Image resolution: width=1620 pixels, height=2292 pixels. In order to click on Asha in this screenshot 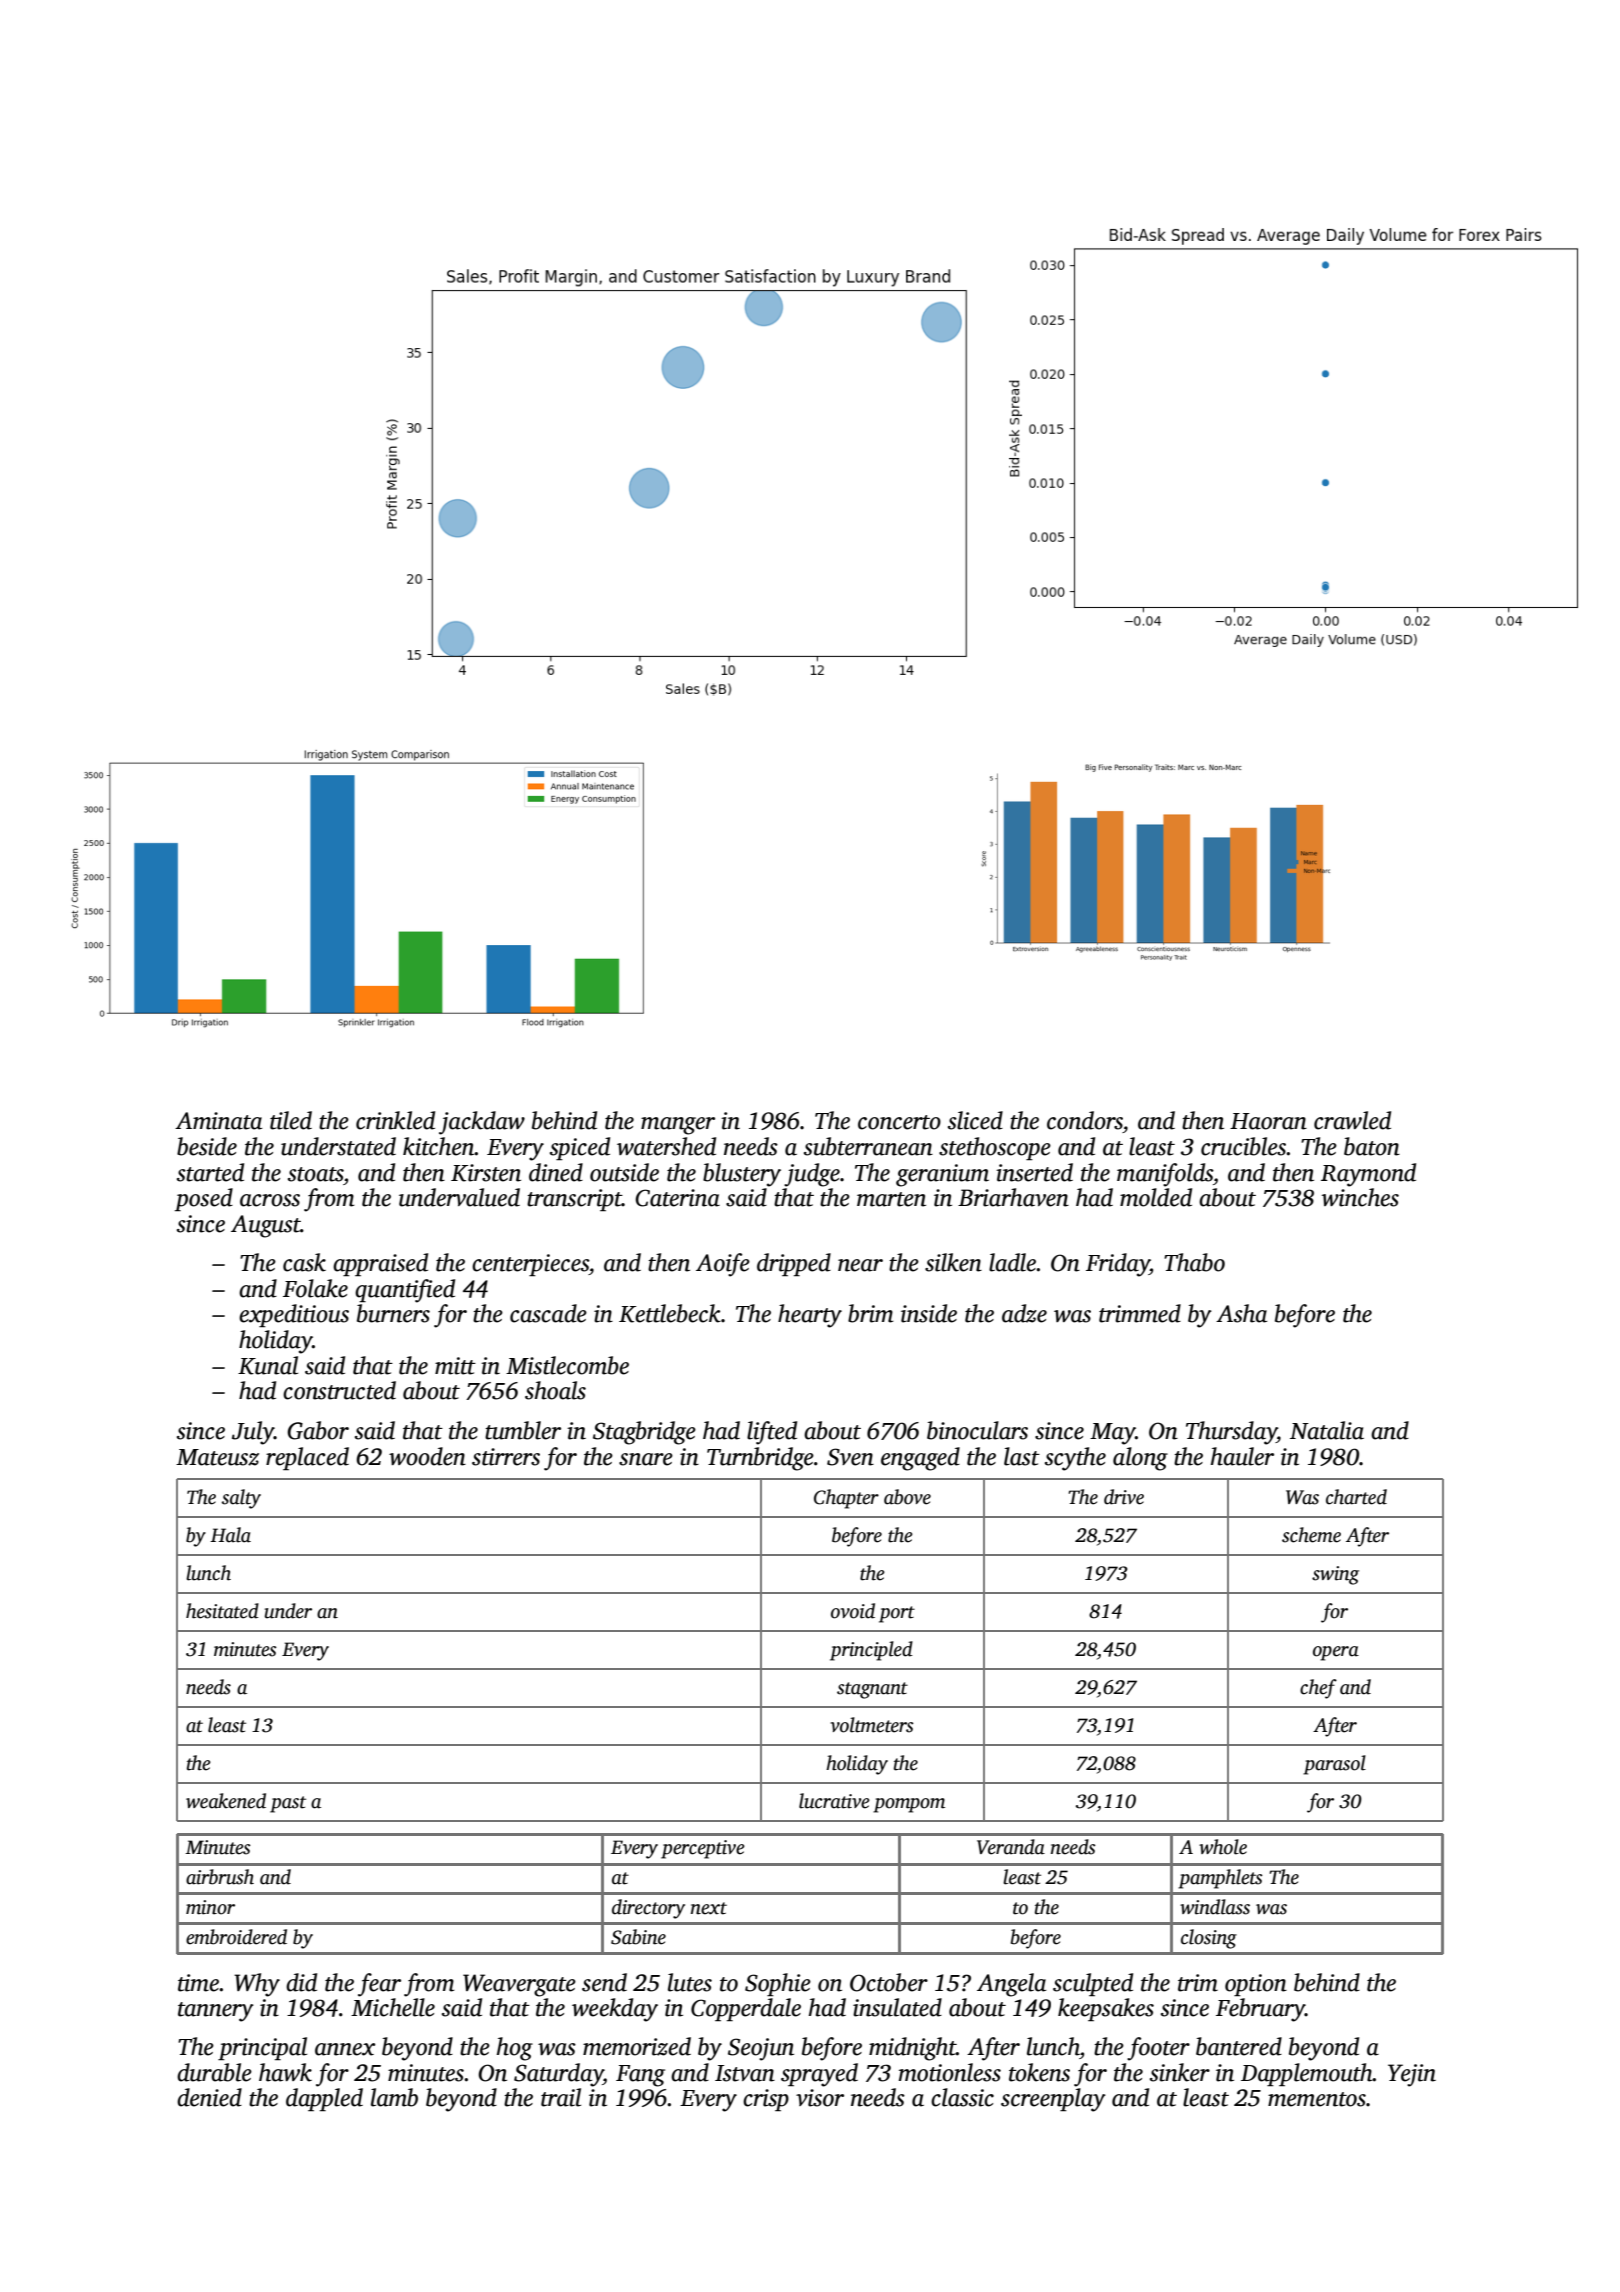, I will do `click(1241, 1313)`.
